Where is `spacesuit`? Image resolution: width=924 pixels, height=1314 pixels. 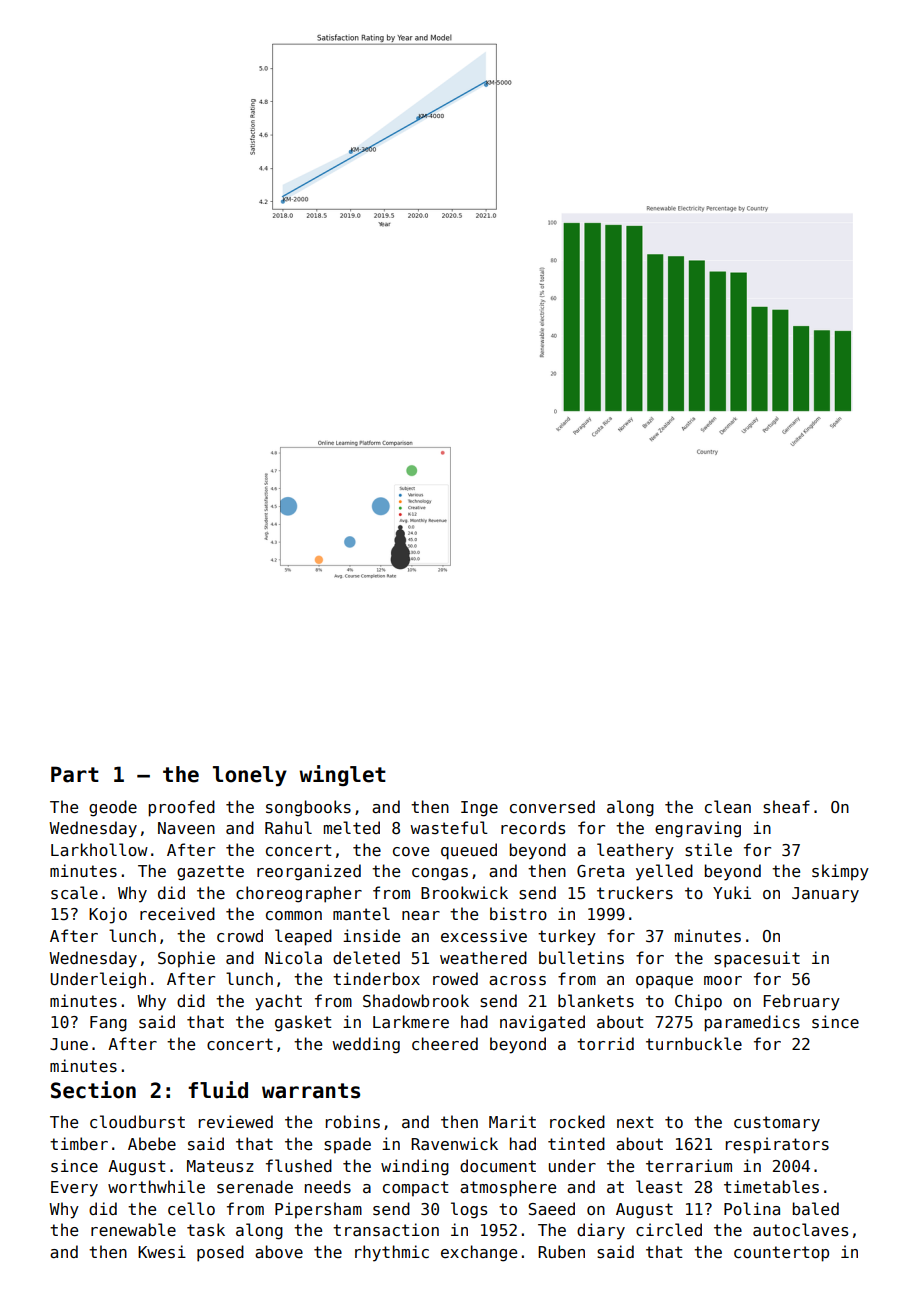 spacesuit is located at coordinates (757, 959).
